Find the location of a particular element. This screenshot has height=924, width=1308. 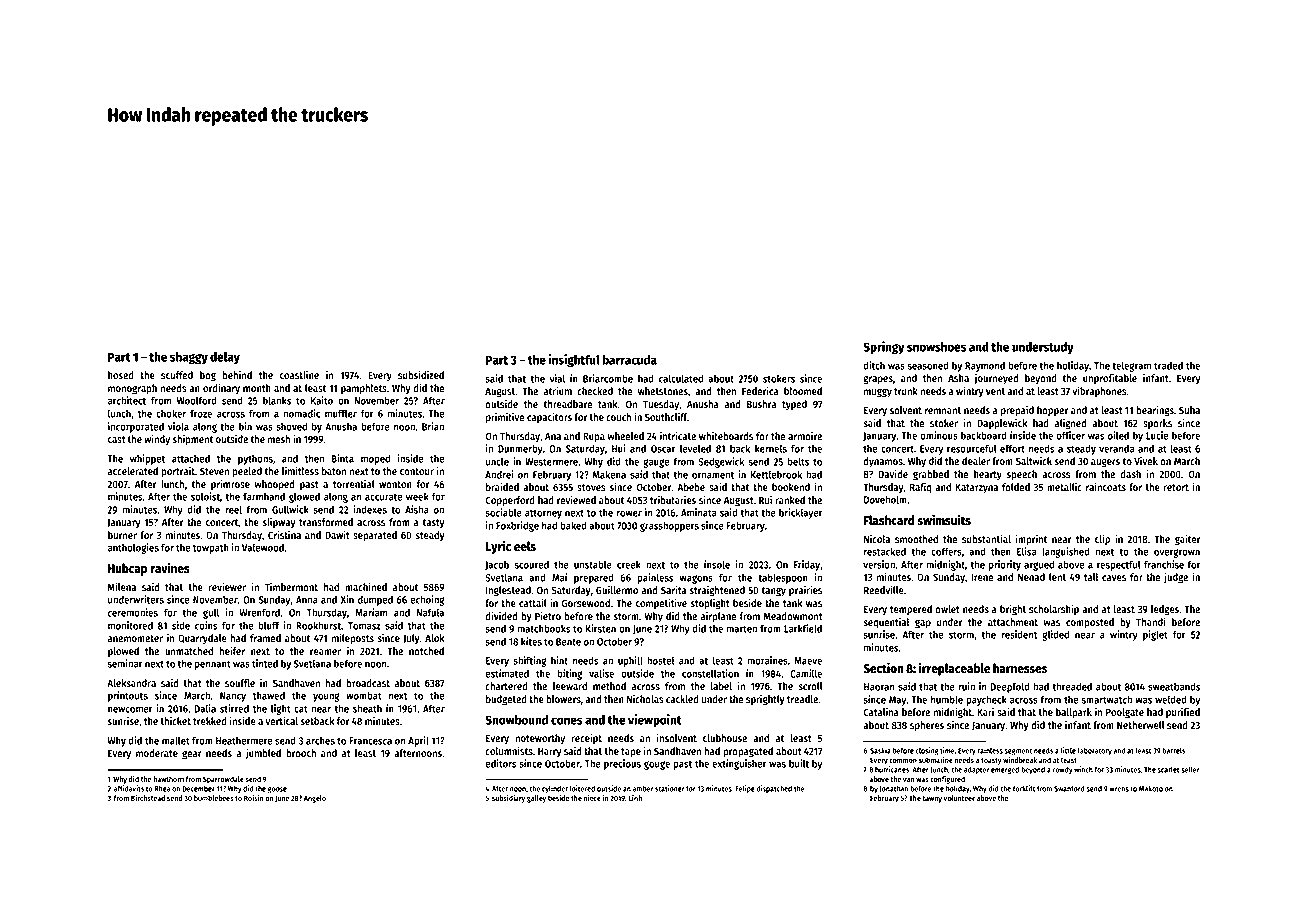

propagated is located at coordinates (748, 752).
